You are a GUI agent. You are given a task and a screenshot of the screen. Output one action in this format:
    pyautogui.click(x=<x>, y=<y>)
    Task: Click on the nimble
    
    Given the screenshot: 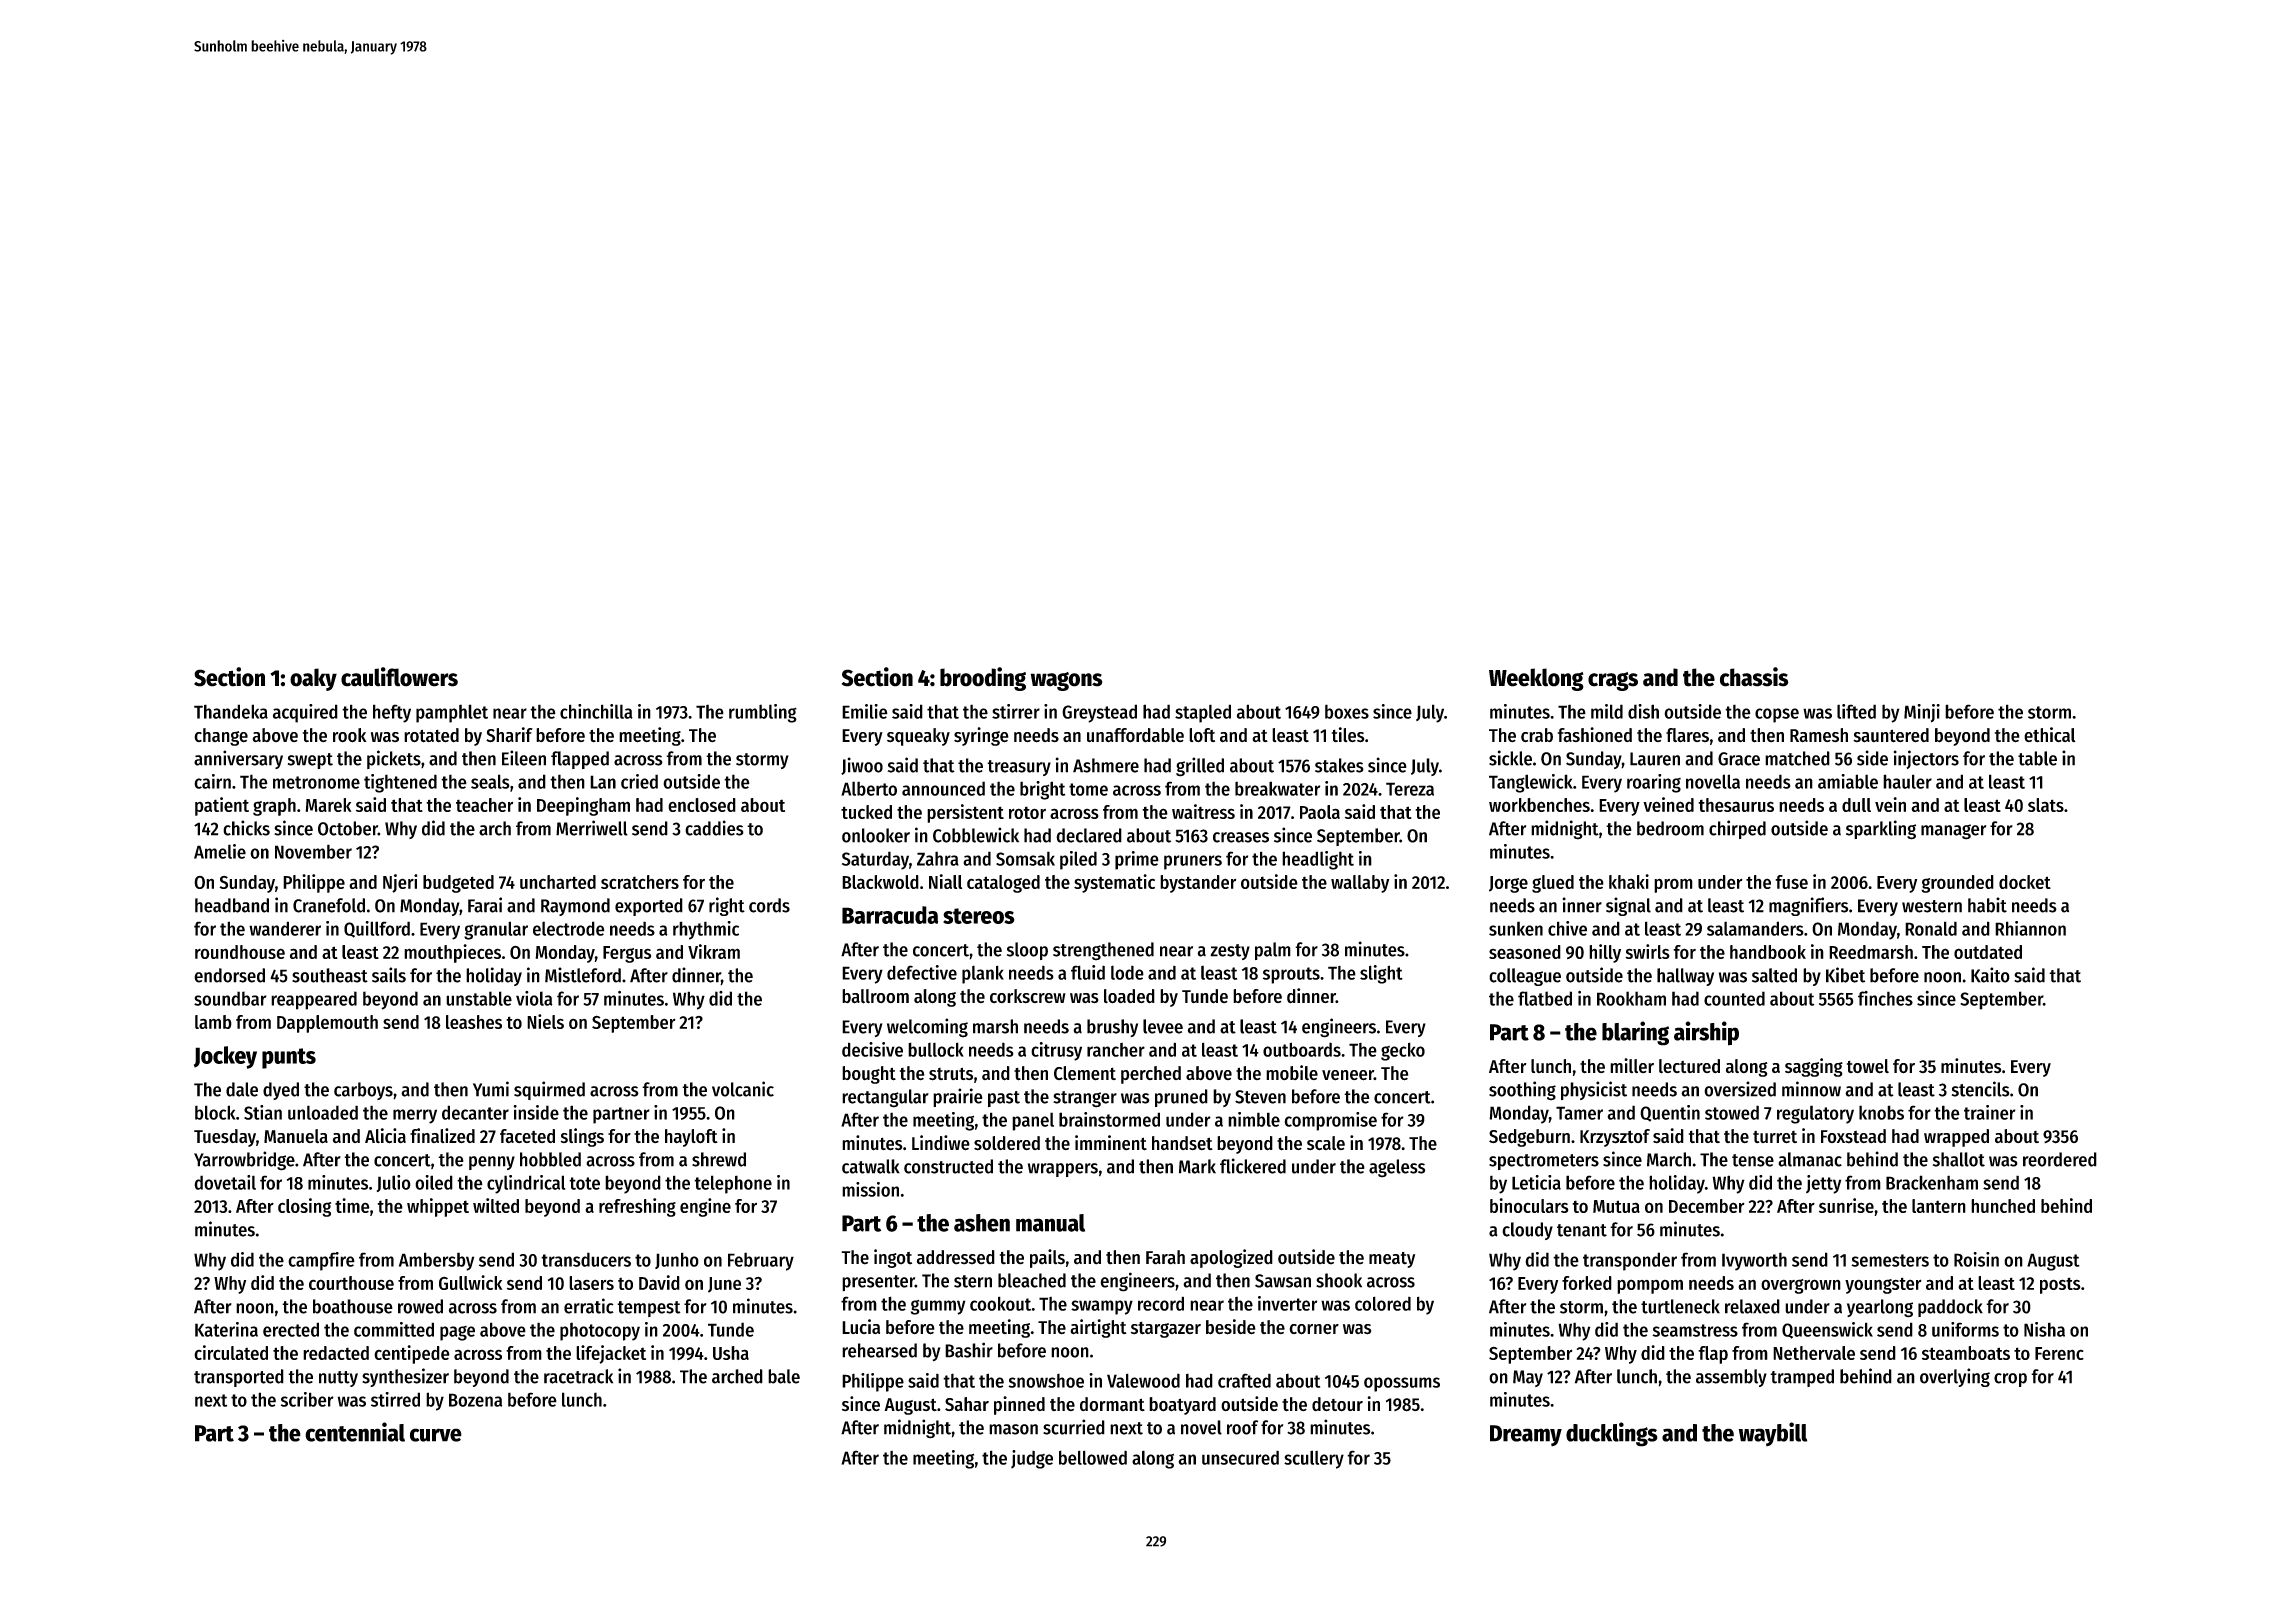 What is the action you would take?
    pyautogui.click(x=1254, y=1119)
